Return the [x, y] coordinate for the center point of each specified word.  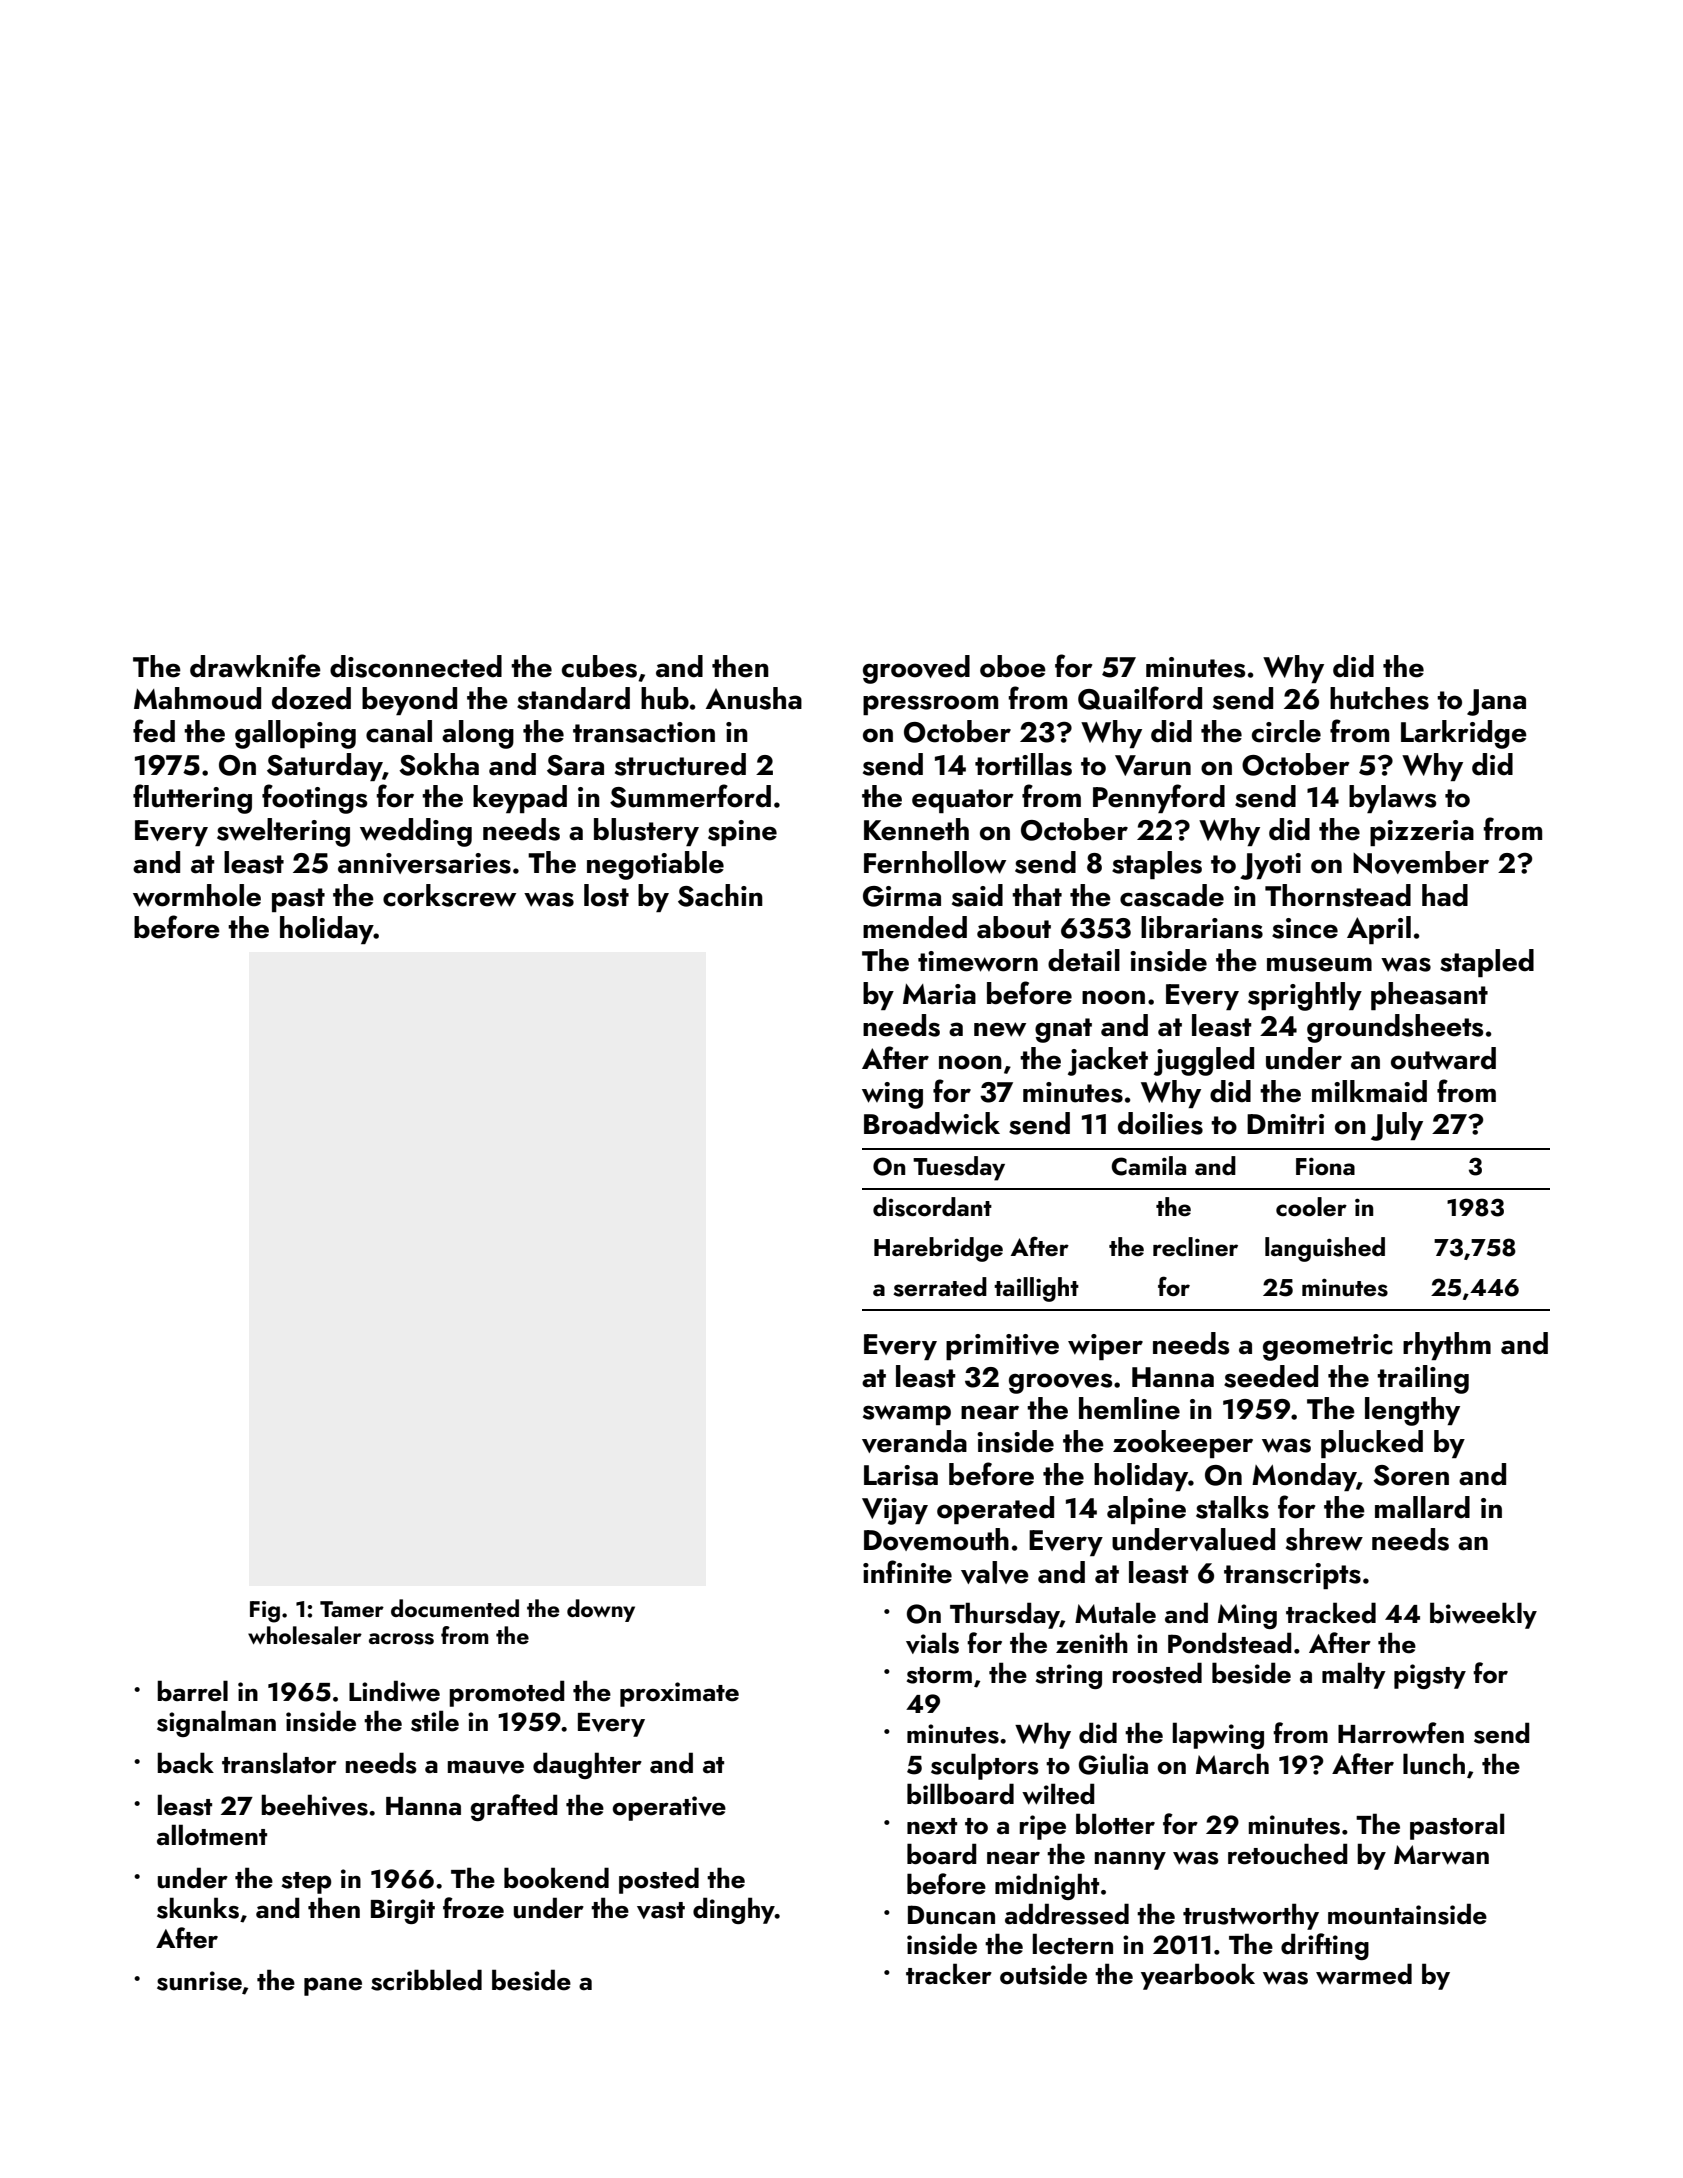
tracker [949, 1974]
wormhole [197, 895]
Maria [939, 994]
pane [333, 1986]
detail [1084, 960]
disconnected [416, 666]
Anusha [754, 698]
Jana [1496, 702]
